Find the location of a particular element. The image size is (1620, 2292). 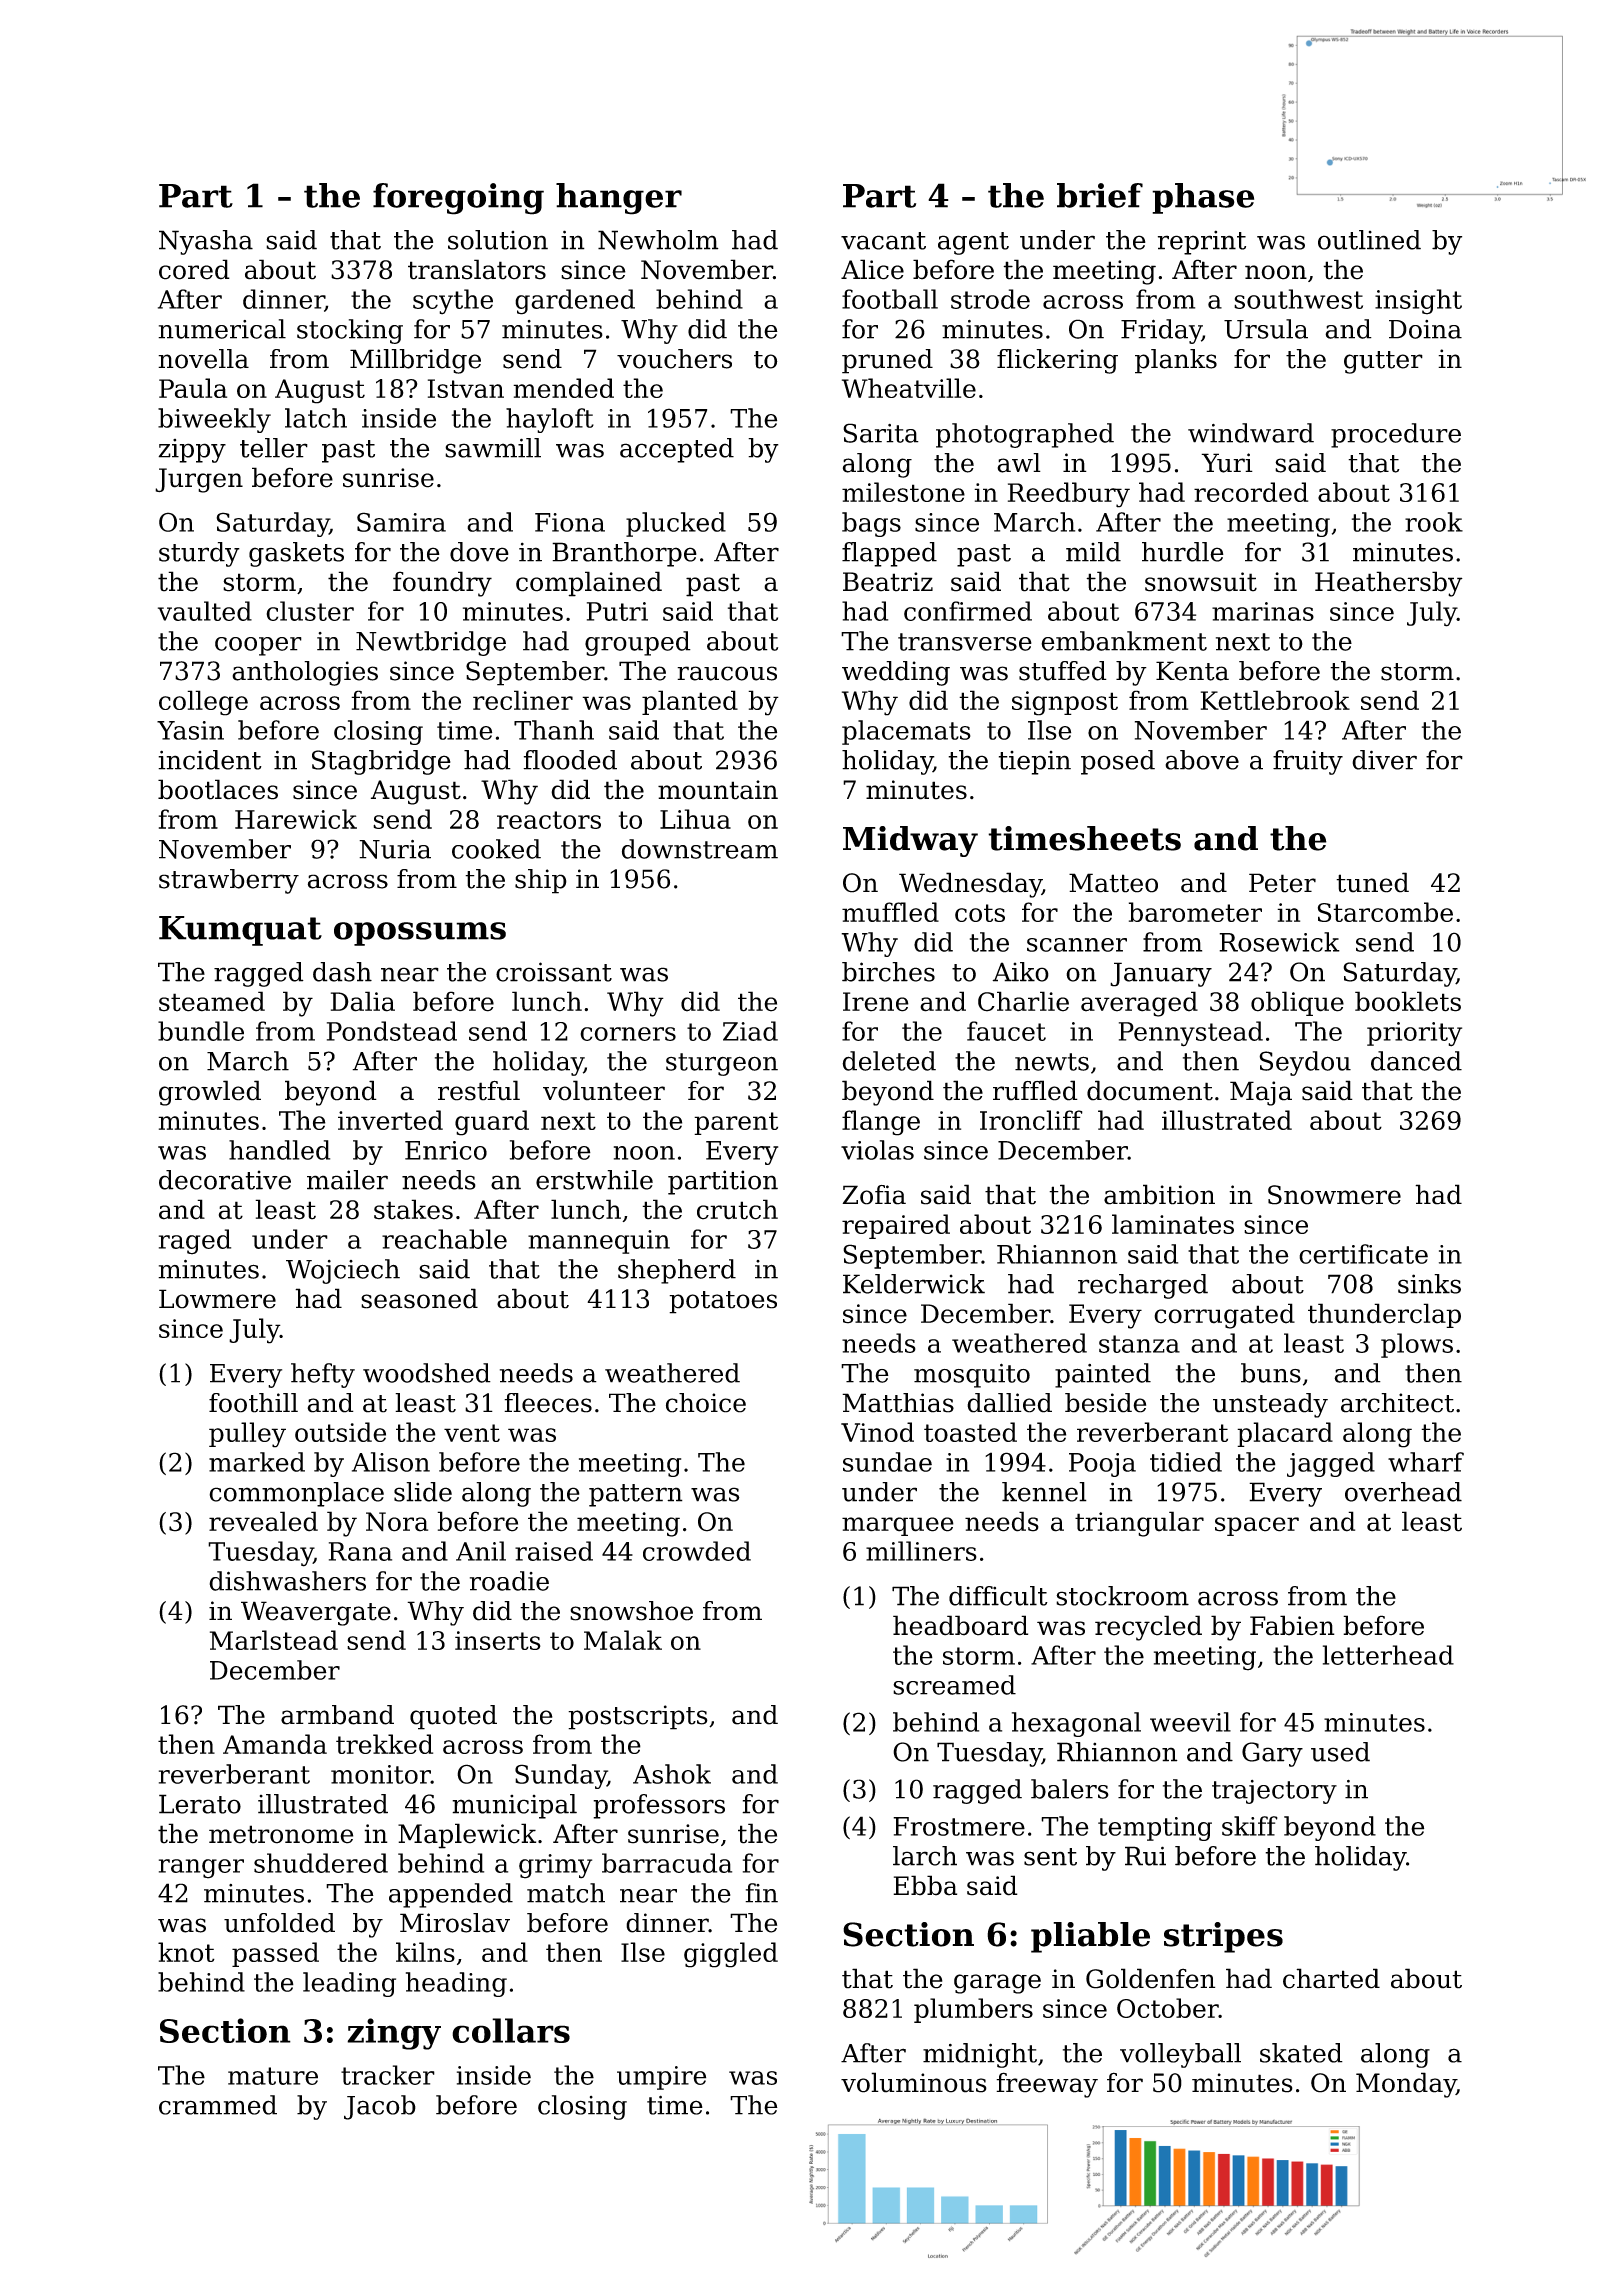

inverted is located at coordinates (390, 1120).
